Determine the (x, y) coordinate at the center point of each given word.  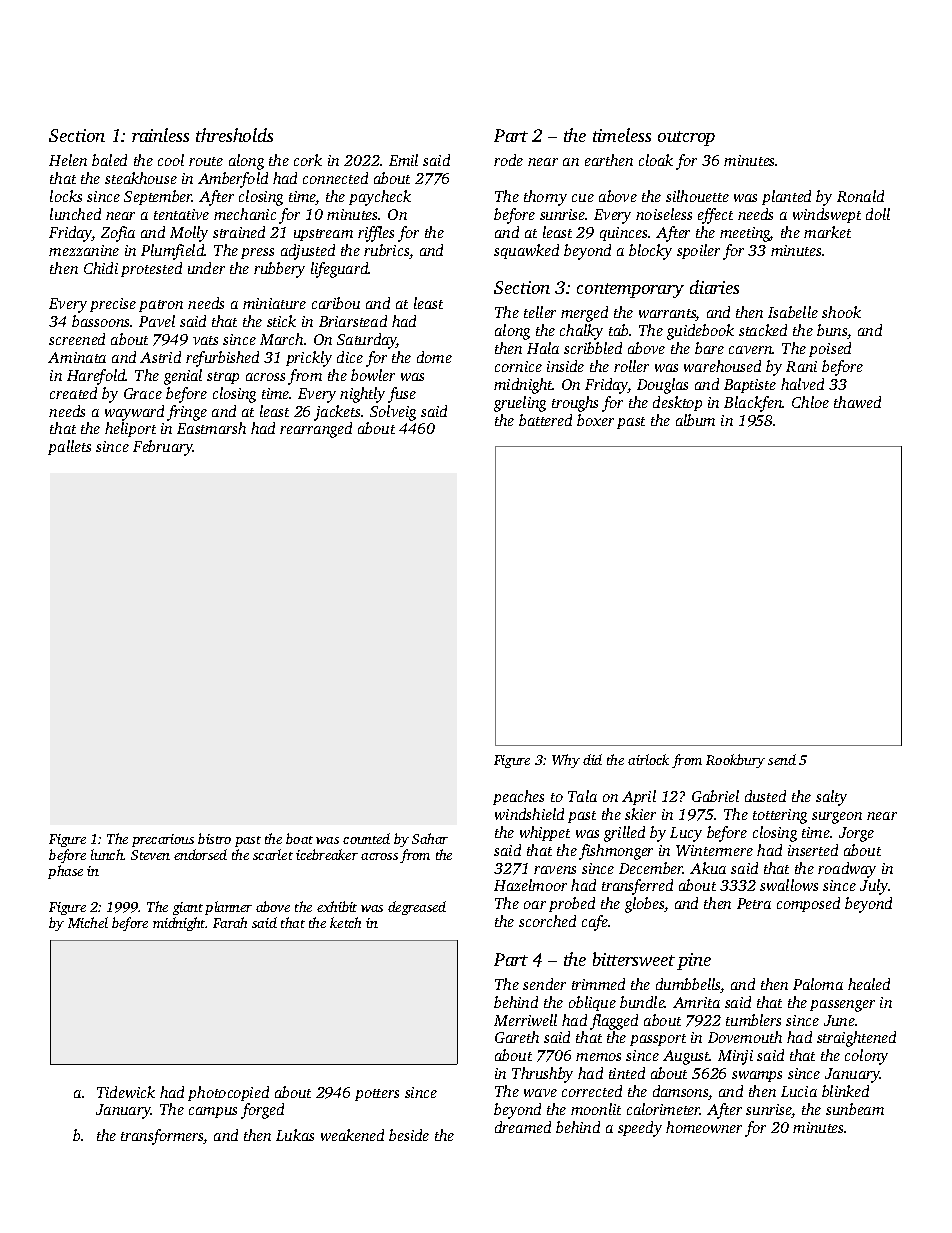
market (827, 232)
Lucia (799, 1091)
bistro (214, 838)
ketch (345, 922)
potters (377, 1095)
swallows (789, 885)
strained (239, 232)
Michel (88, 922)
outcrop (686, 138)
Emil (403, 160)
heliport (130, 429)
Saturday (367, 341)
